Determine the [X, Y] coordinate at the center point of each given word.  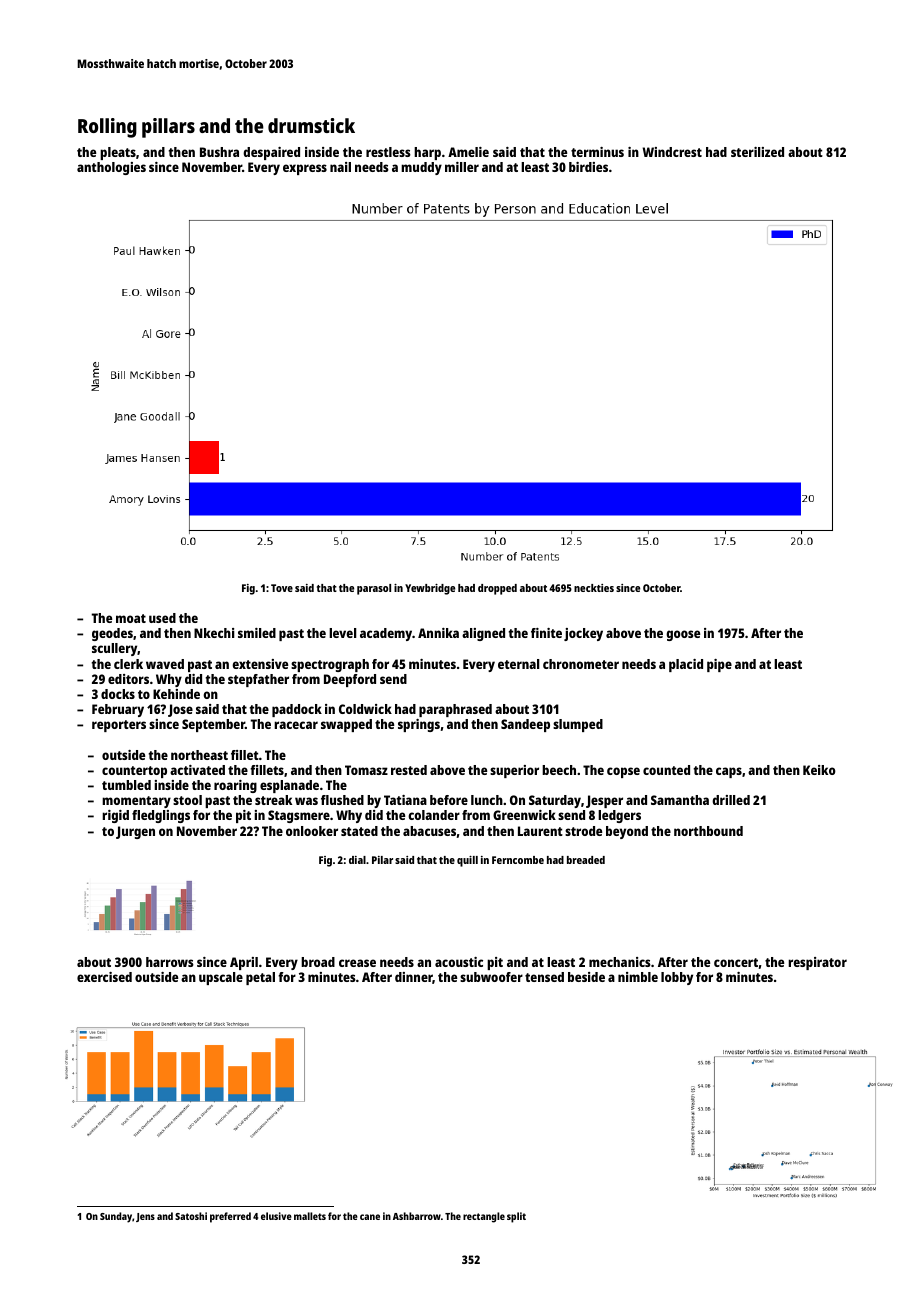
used [162, 618]
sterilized [757, 152]
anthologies [111, 168]
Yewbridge [430, 589]
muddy [421, 168]
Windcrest [672, 152]
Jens [145, 1217]
